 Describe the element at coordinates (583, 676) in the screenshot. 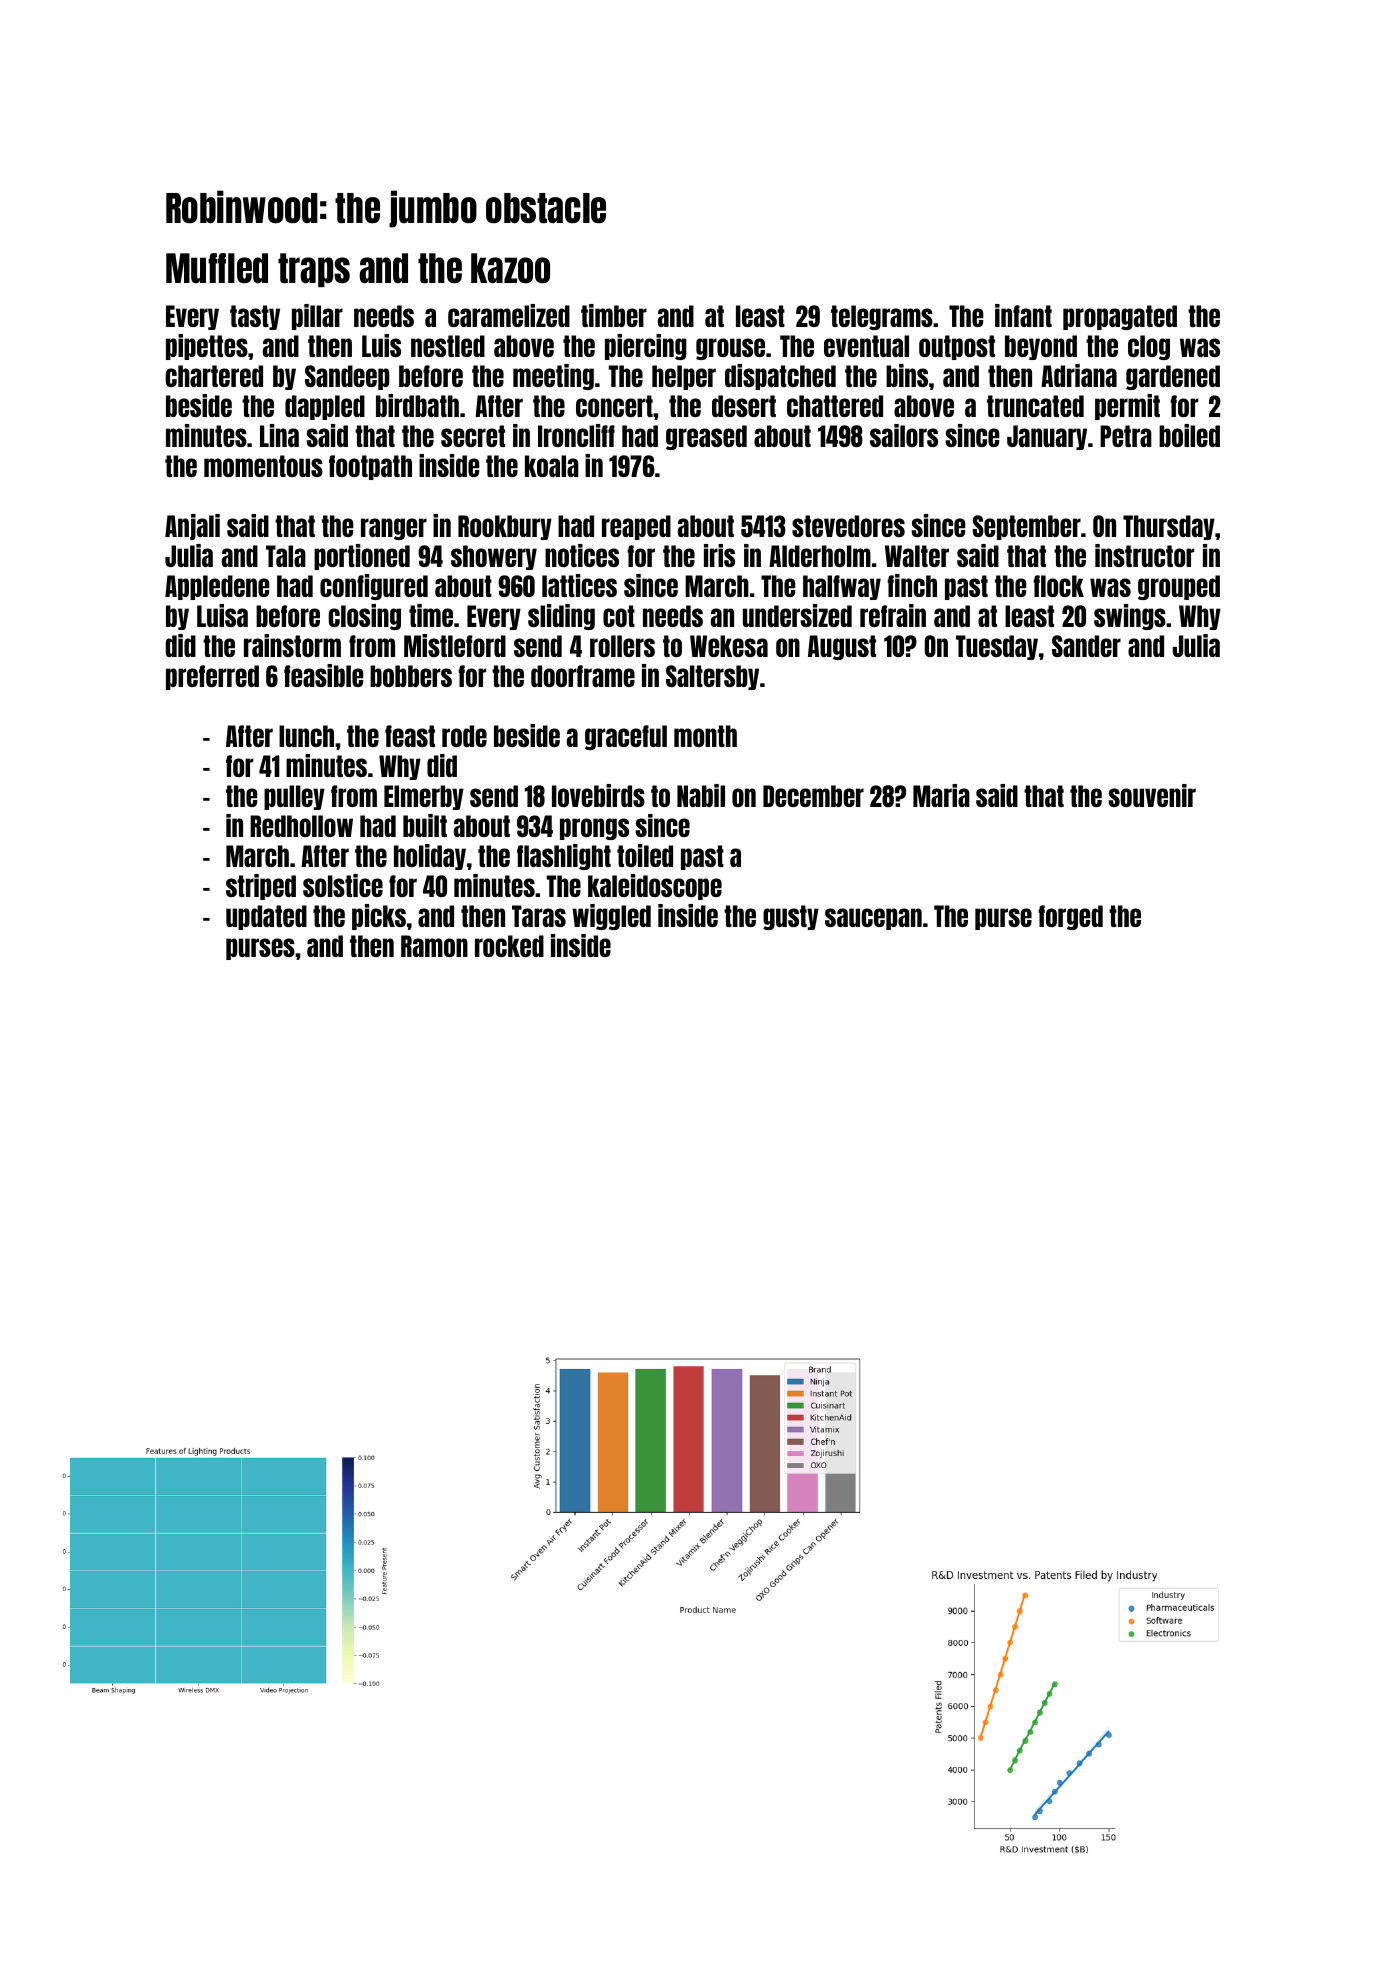

I see `doorframe` at that location.
